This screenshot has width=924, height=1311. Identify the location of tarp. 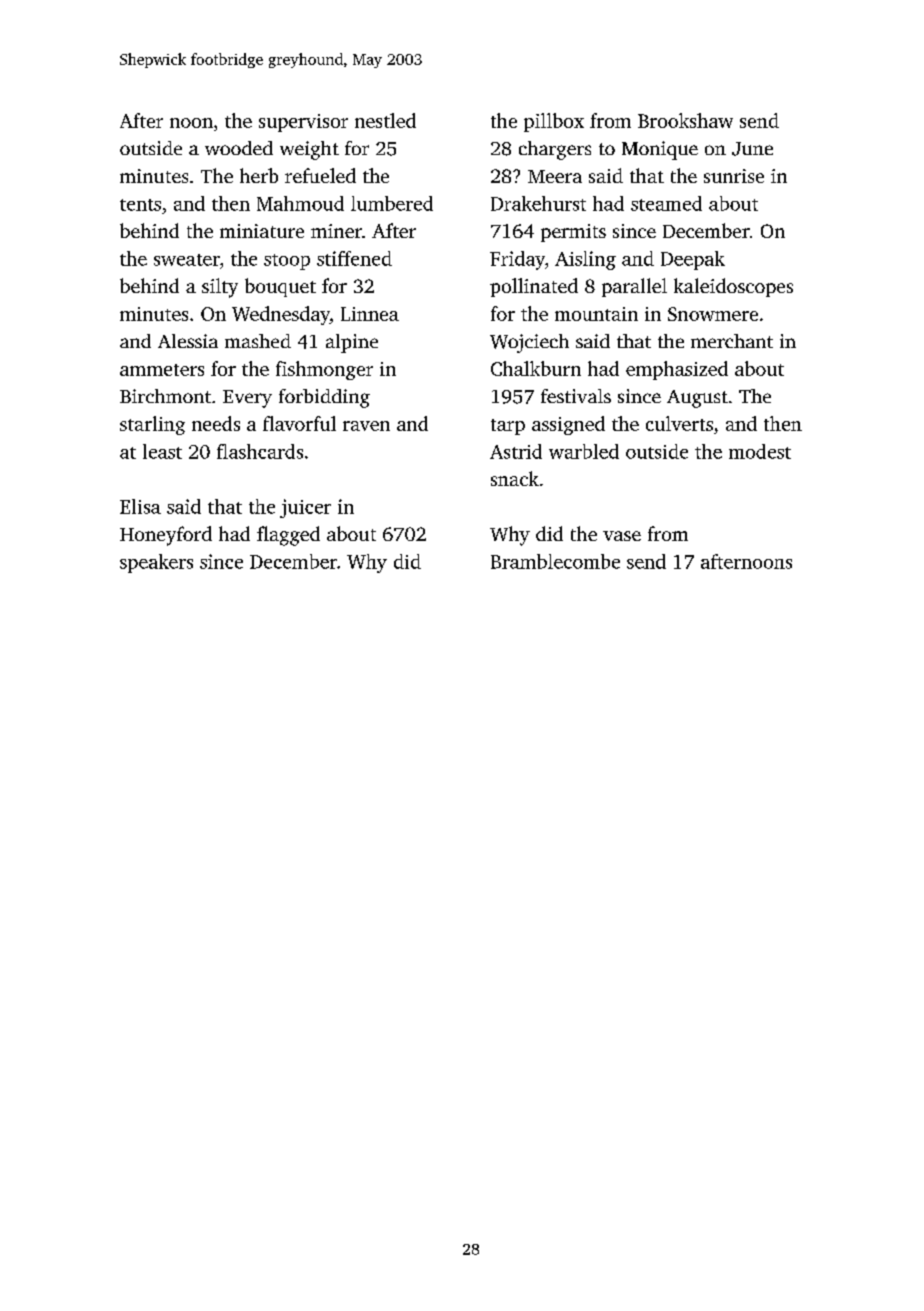
(508, 427).
